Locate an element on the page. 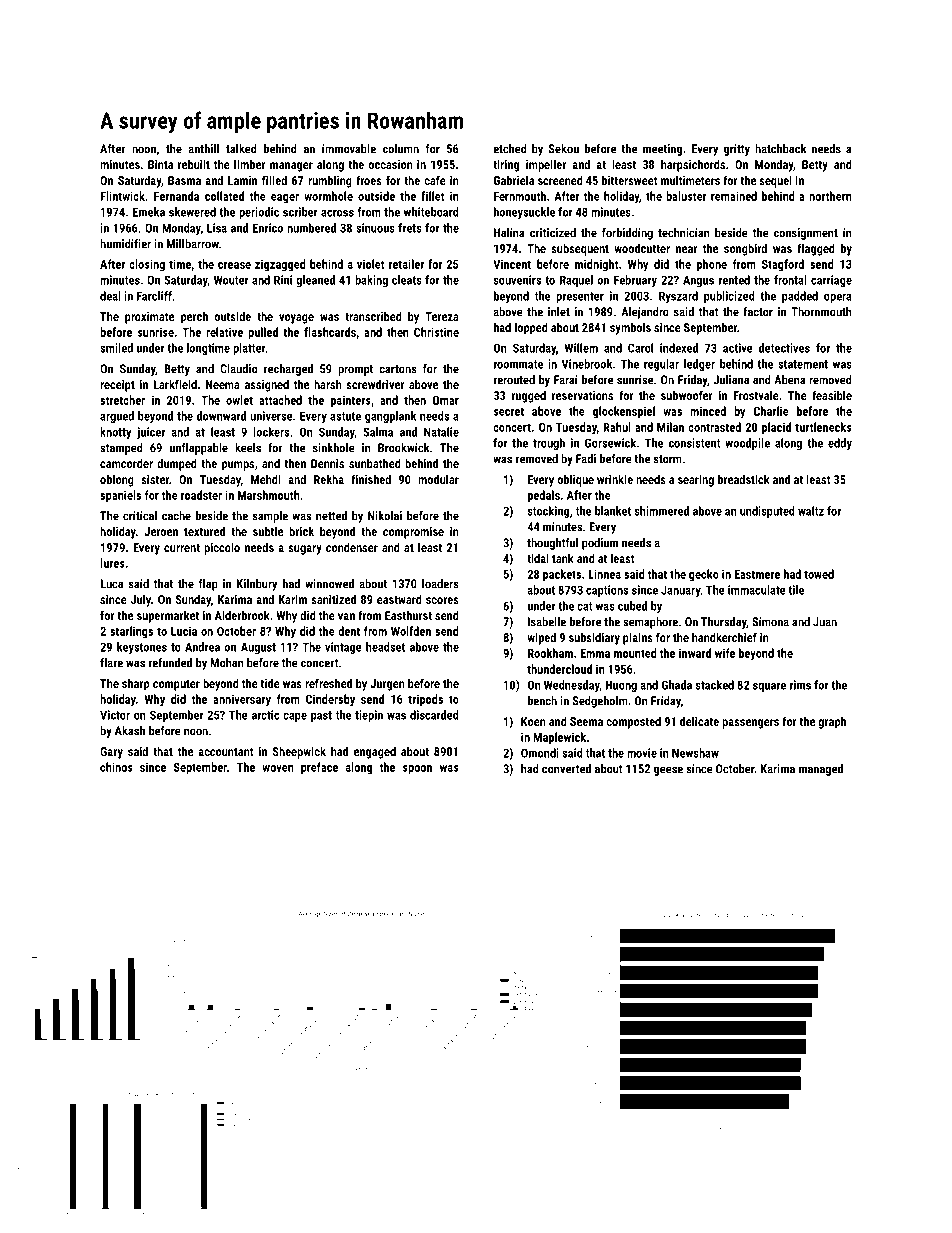  baluster is located at coordinates (686, 196).
